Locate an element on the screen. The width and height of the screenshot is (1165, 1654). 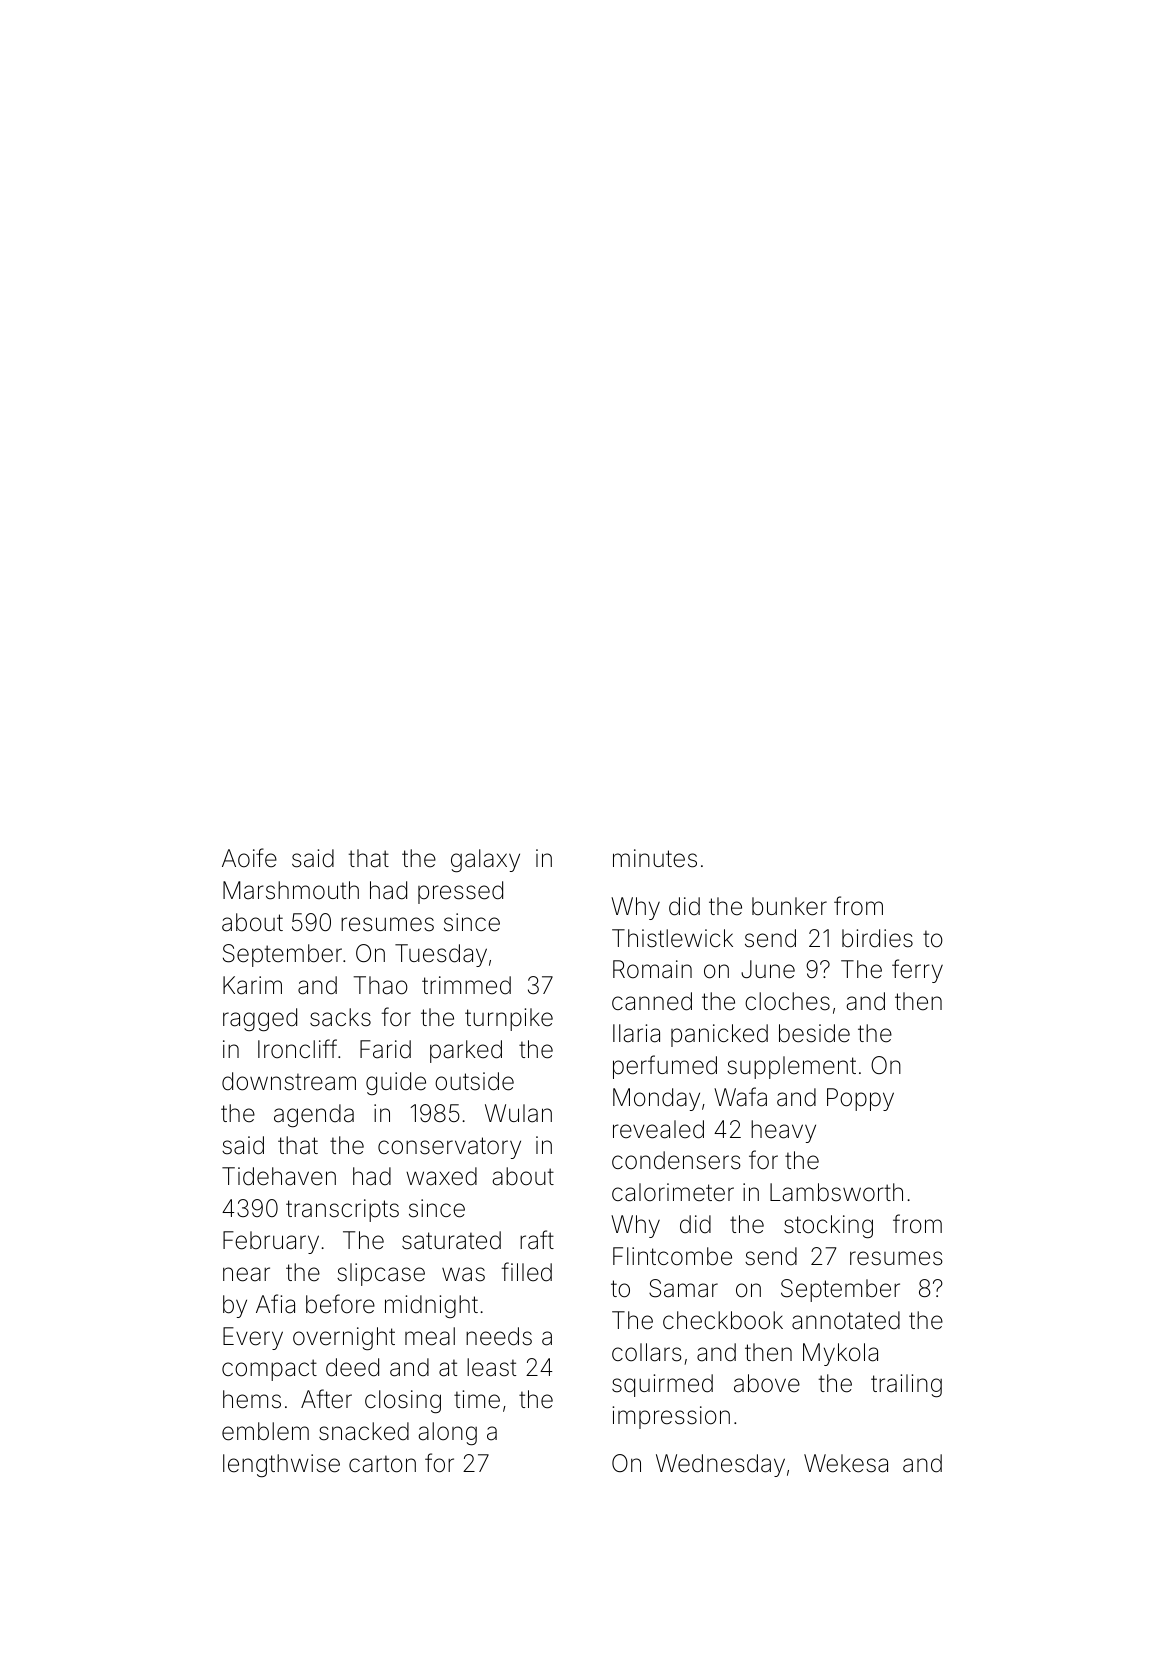
filled is located at coordinates (527, 1272).
